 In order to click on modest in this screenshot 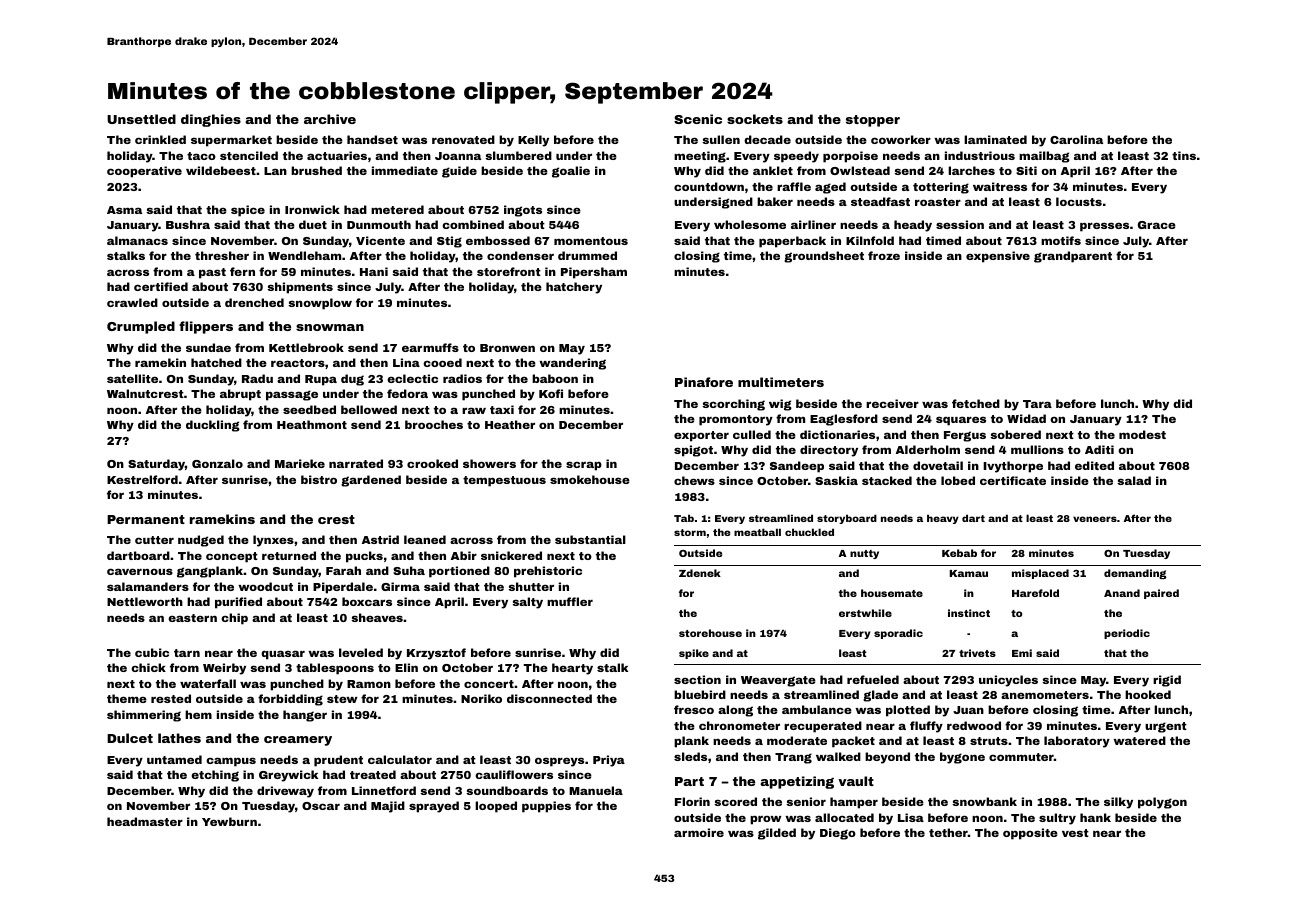, I will do `click(1142, 434)`.
